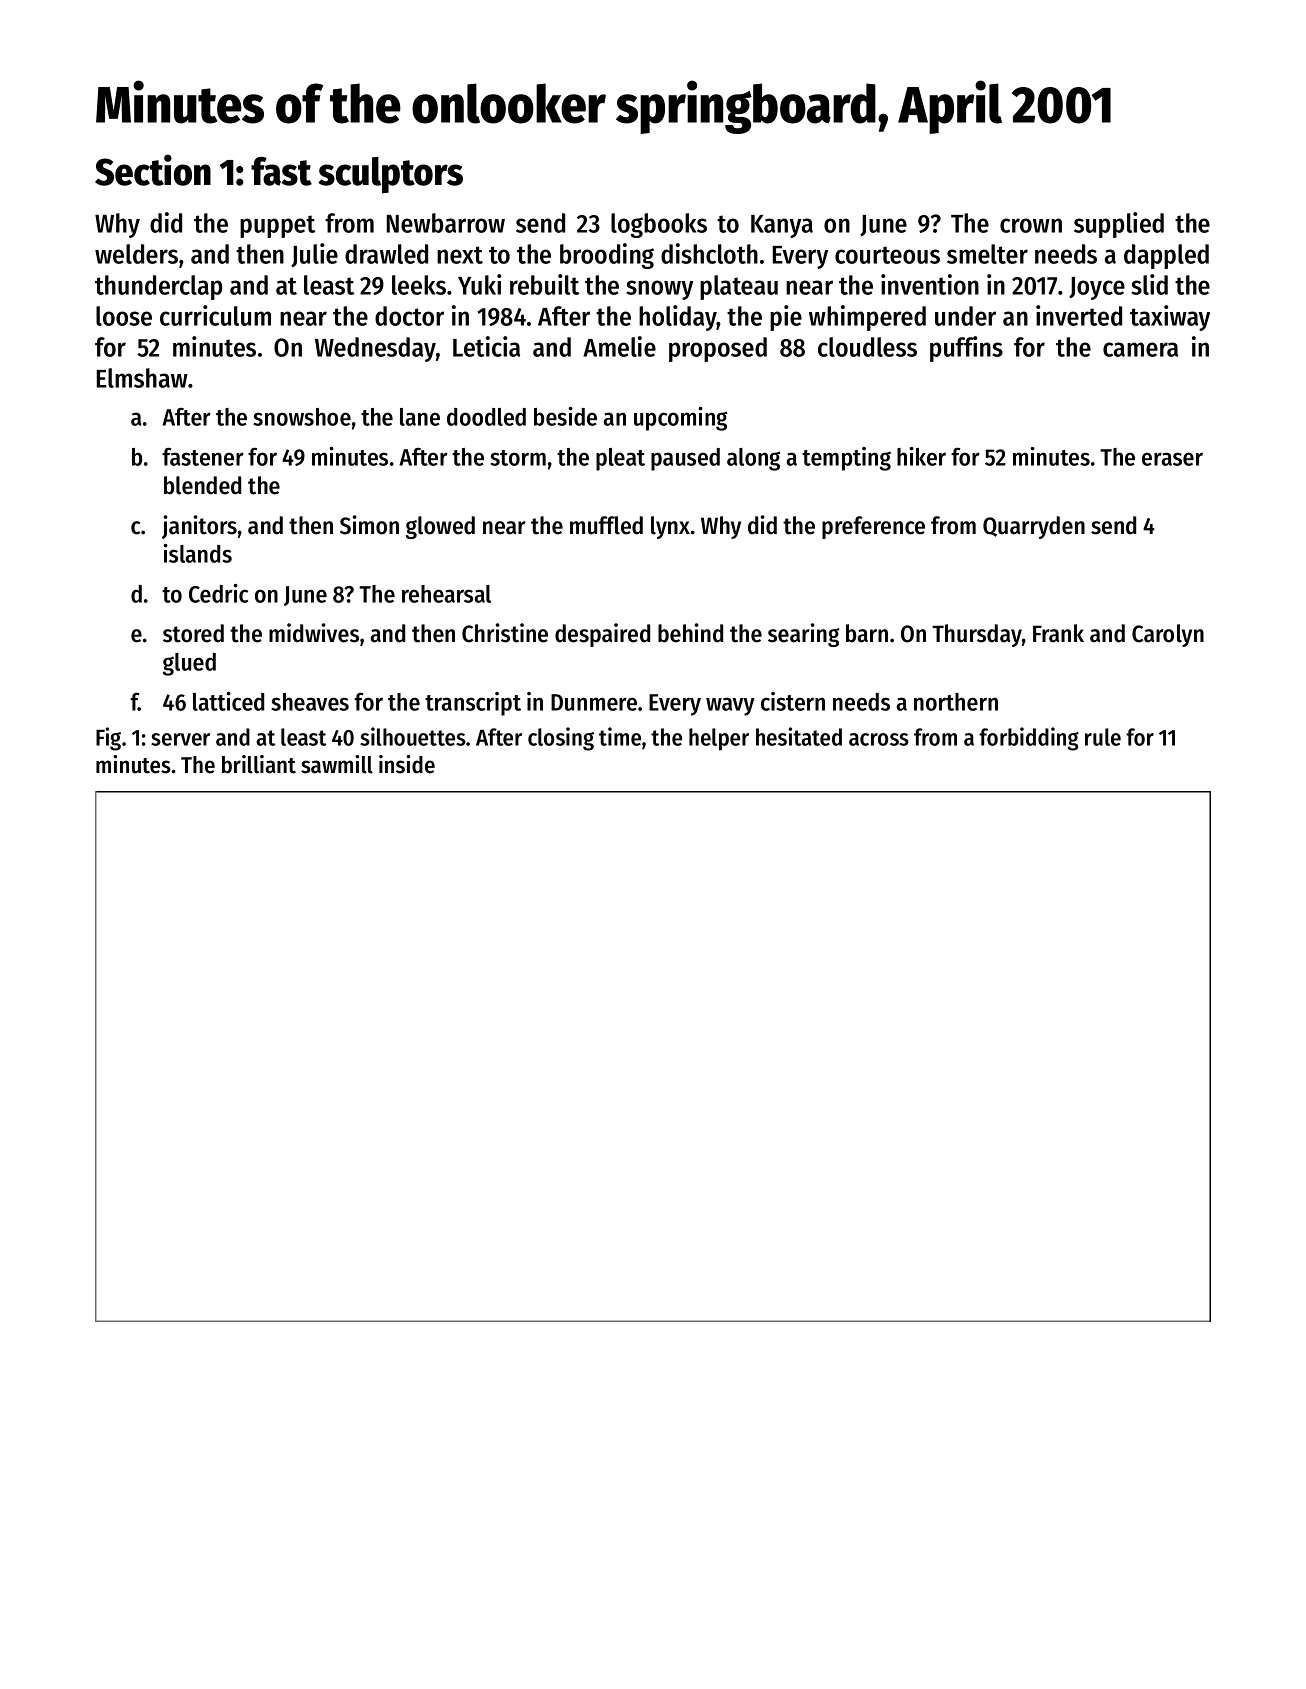  What do you see at coordinates (153, 170) in the page?
I see `Section` at bounding box center [153, 170].
